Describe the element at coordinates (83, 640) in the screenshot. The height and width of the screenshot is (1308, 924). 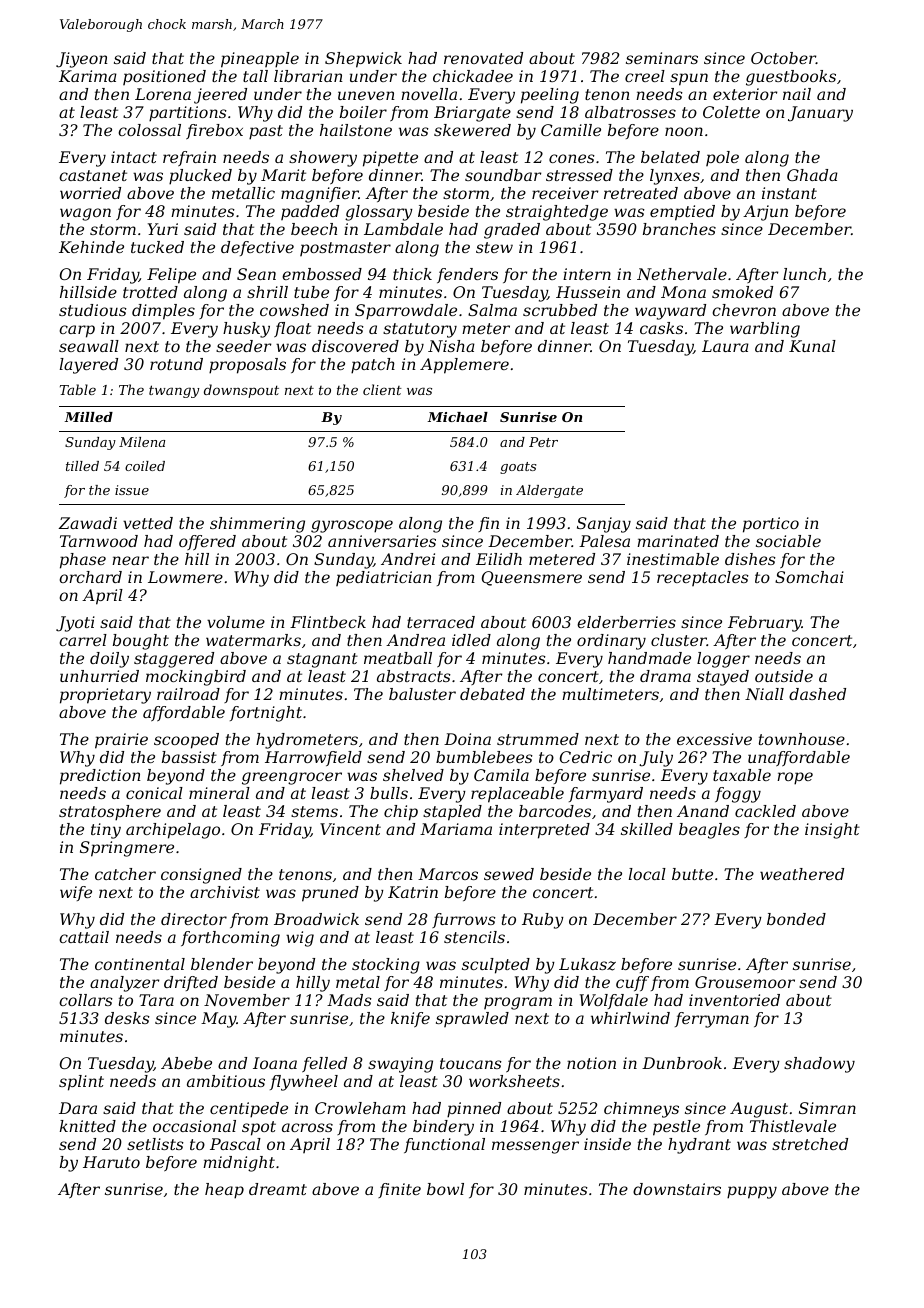
I see `carrel` at that location.
